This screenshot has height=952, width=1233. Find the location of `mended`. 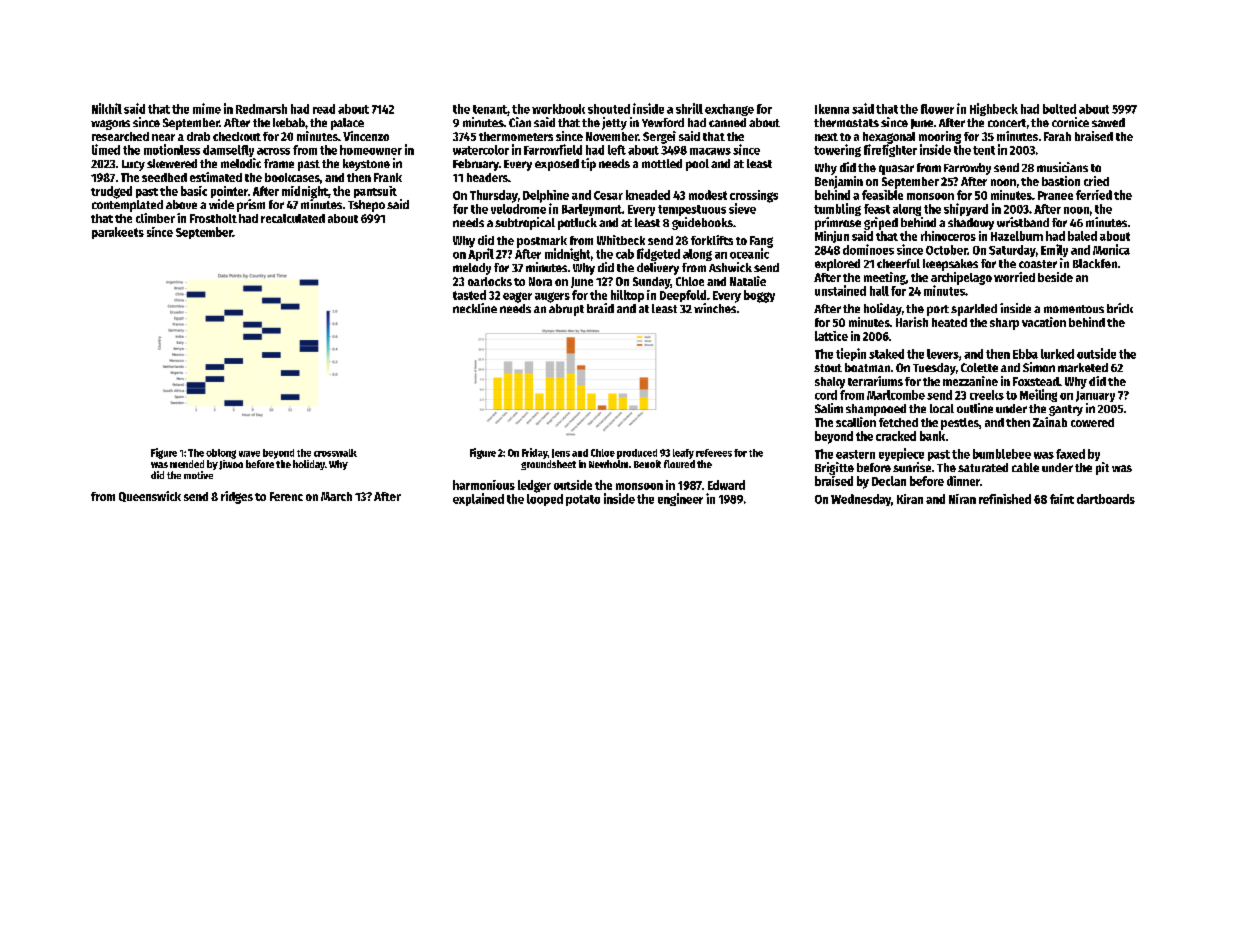

mended is located at coordinates (187, 464).
